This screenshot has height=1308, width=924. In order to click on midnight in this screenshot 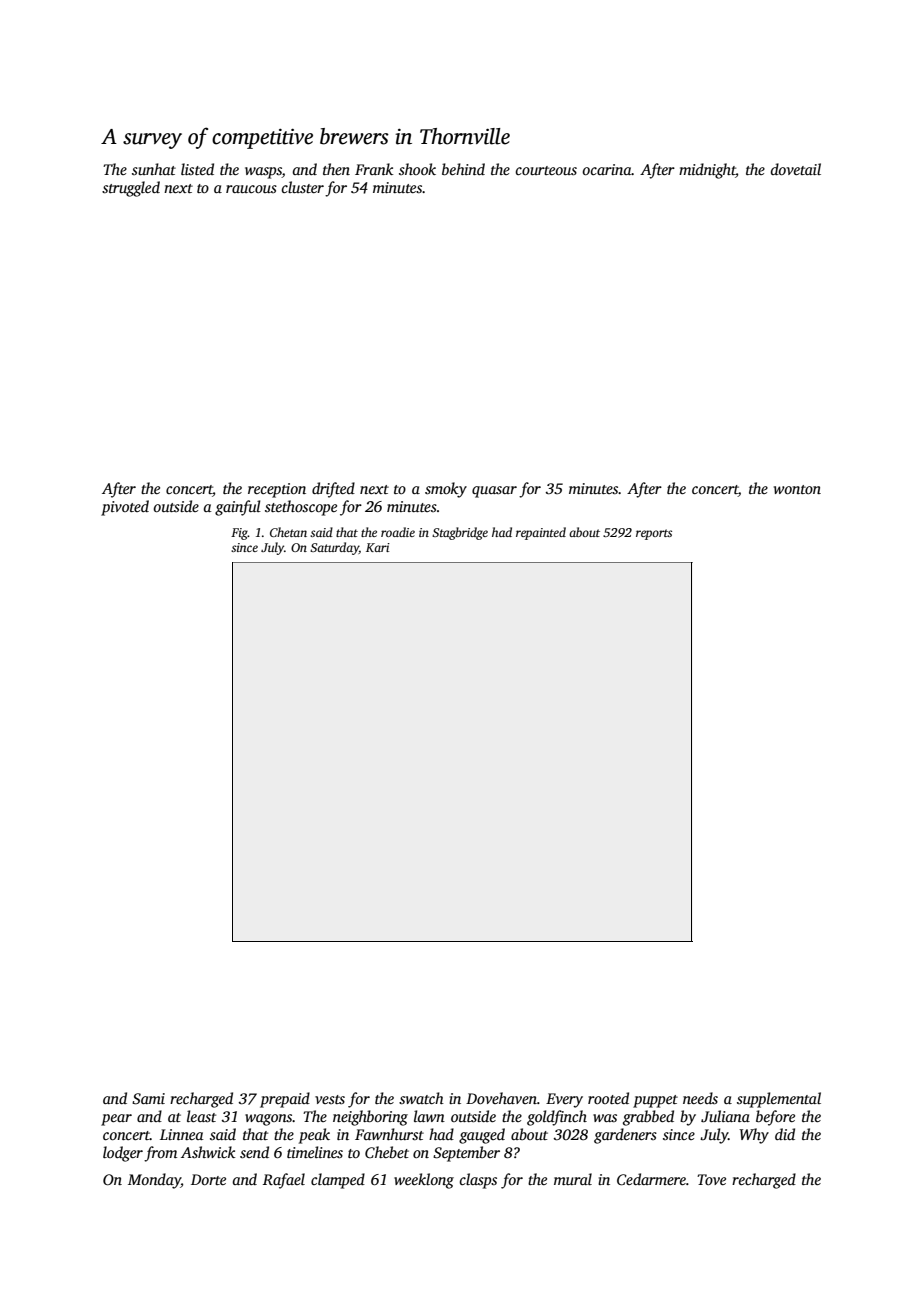, I will do `click(707, 171)`.
